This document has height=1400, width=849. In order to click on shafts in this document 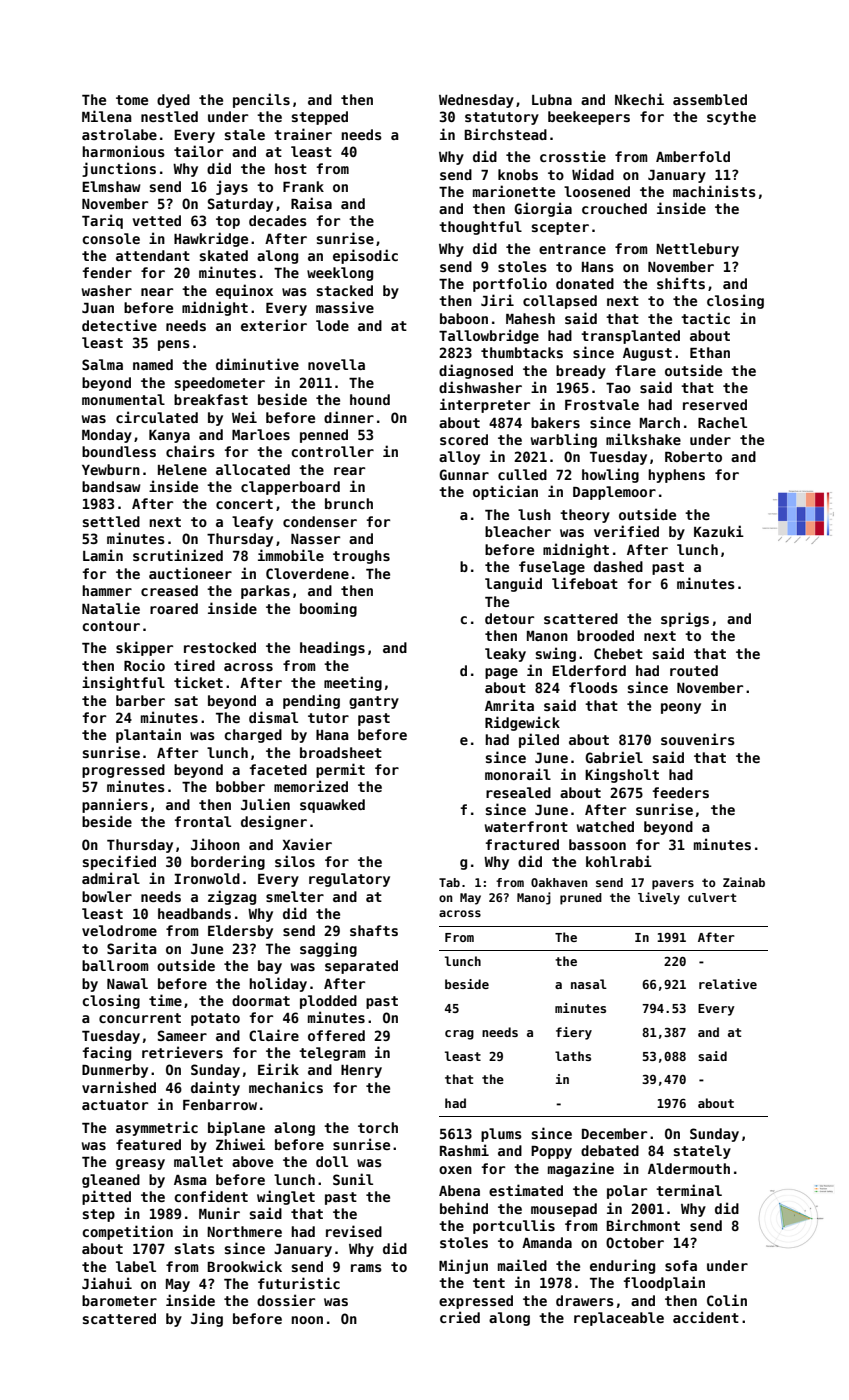, I will do `click(374, 930)`.
